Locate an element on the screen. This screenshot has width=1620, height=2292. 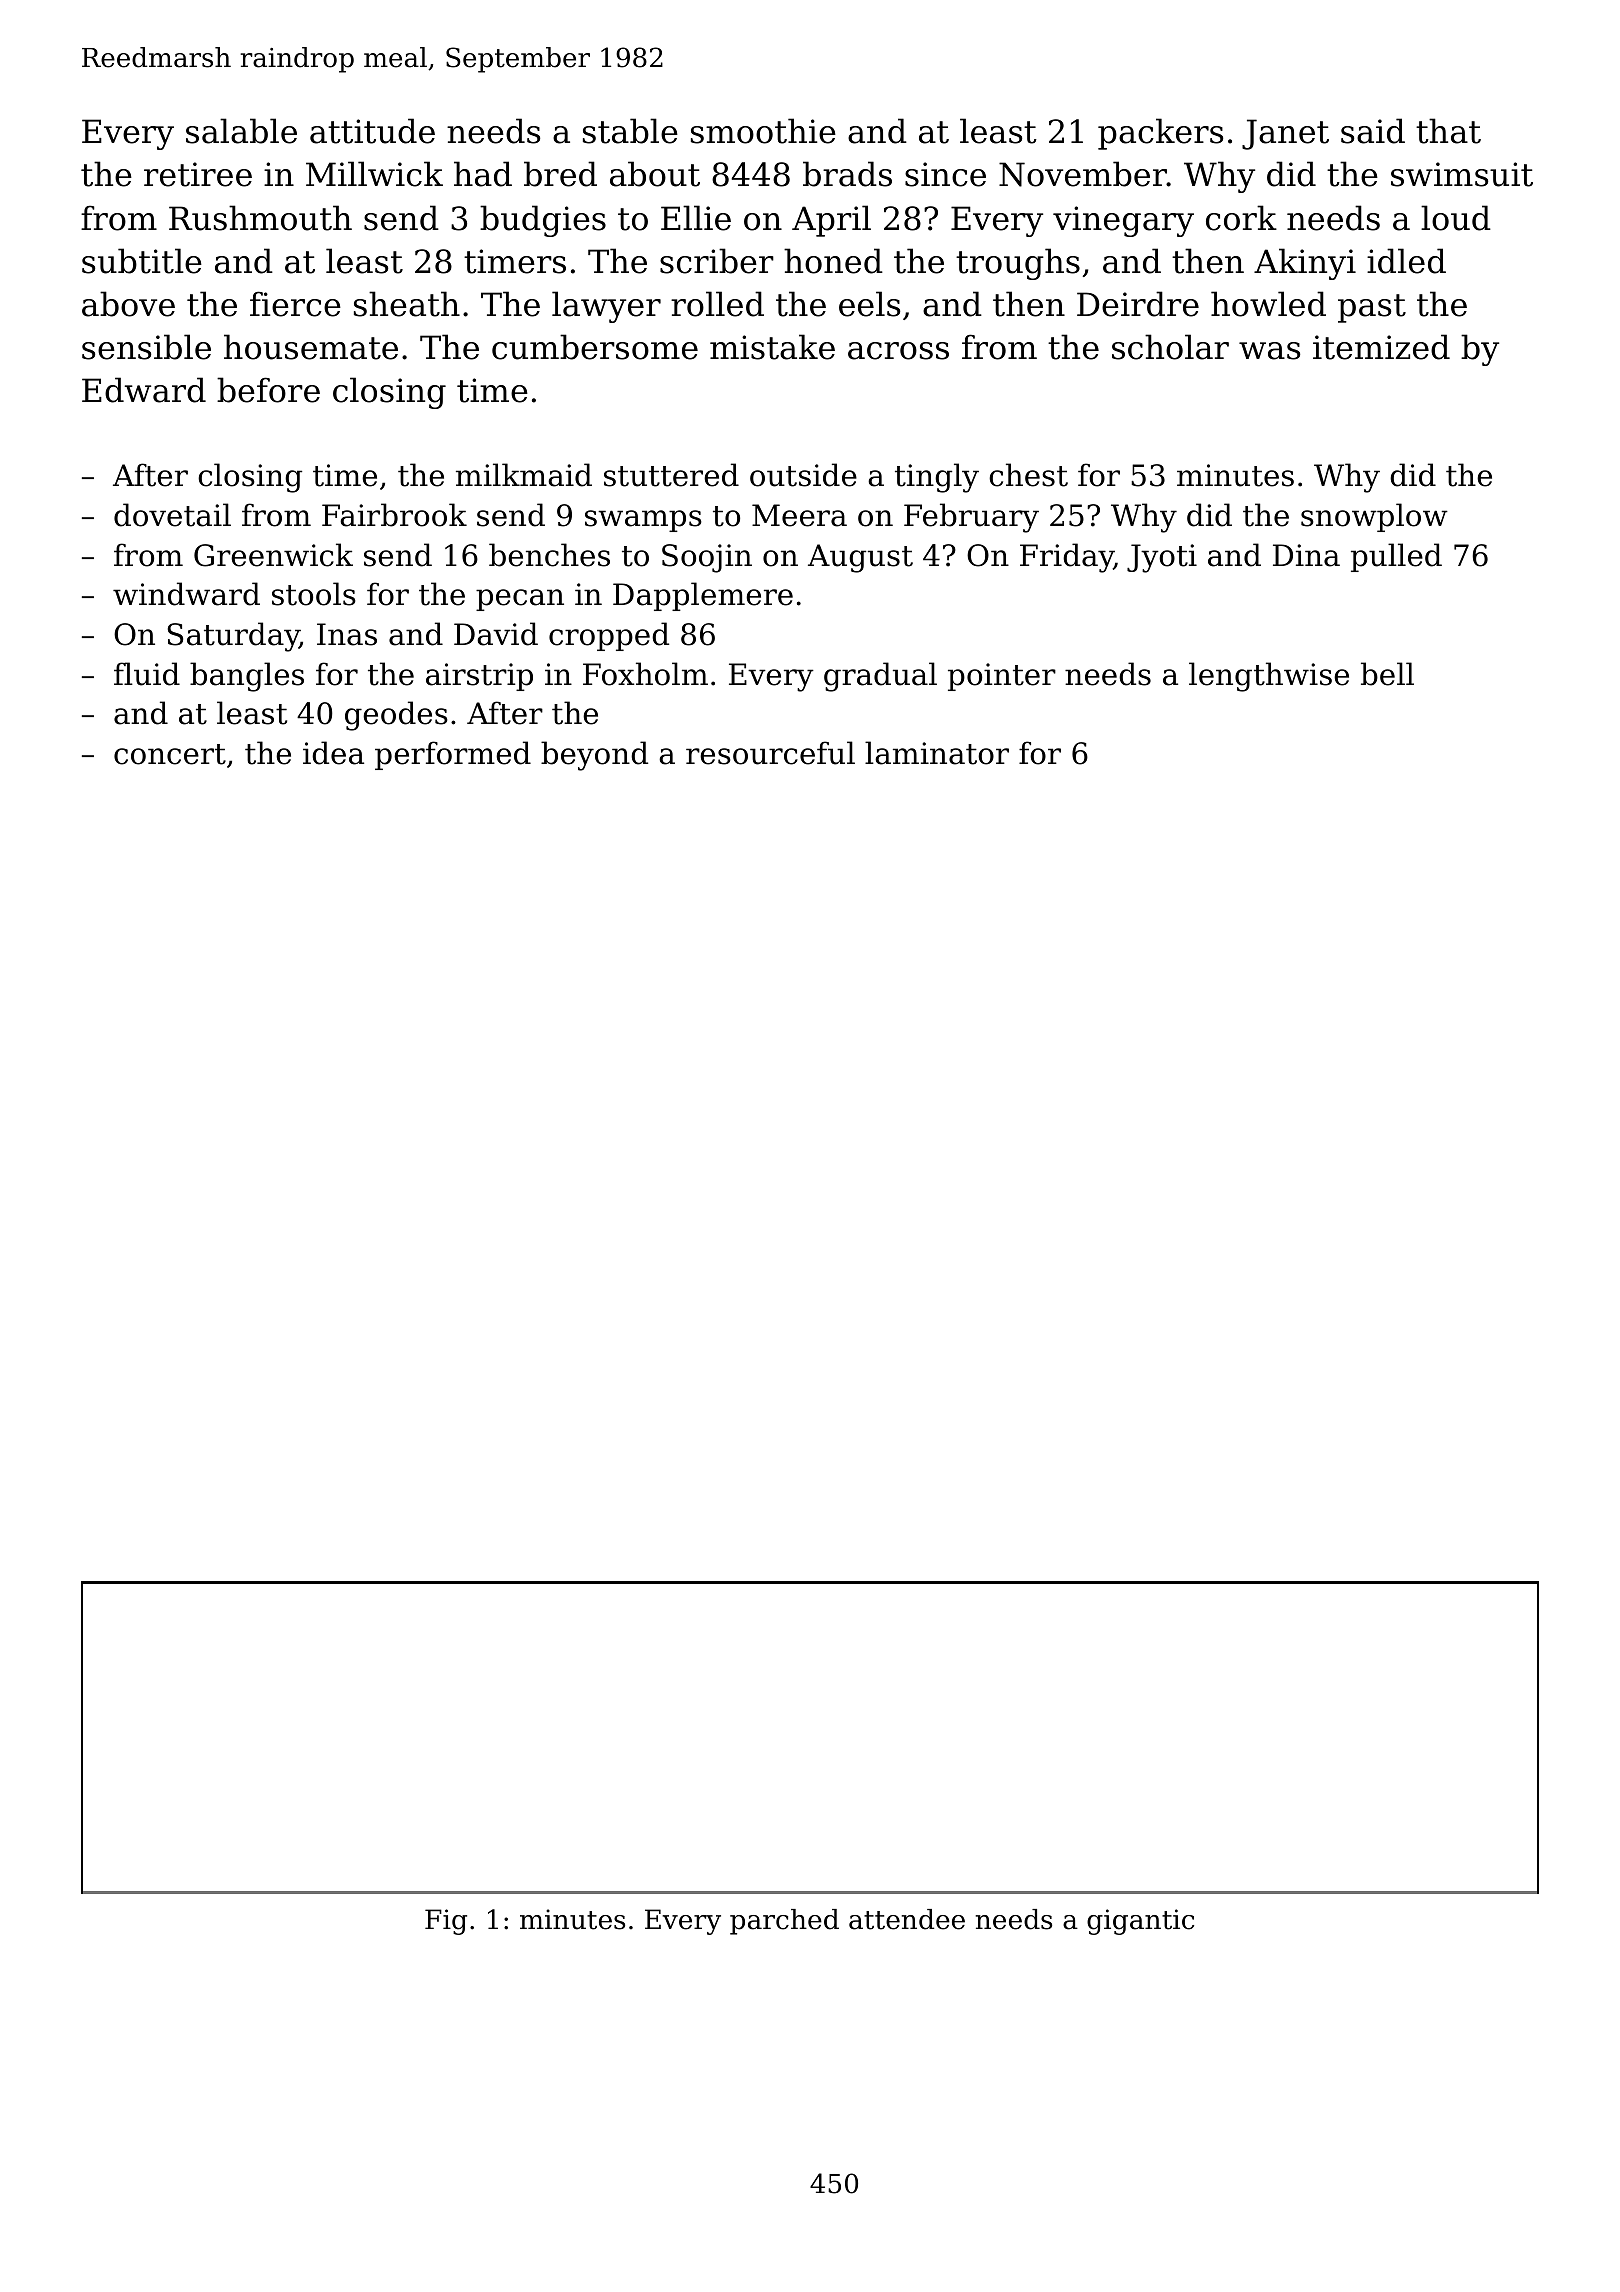
Inas is located at coordinates (347, 634).
